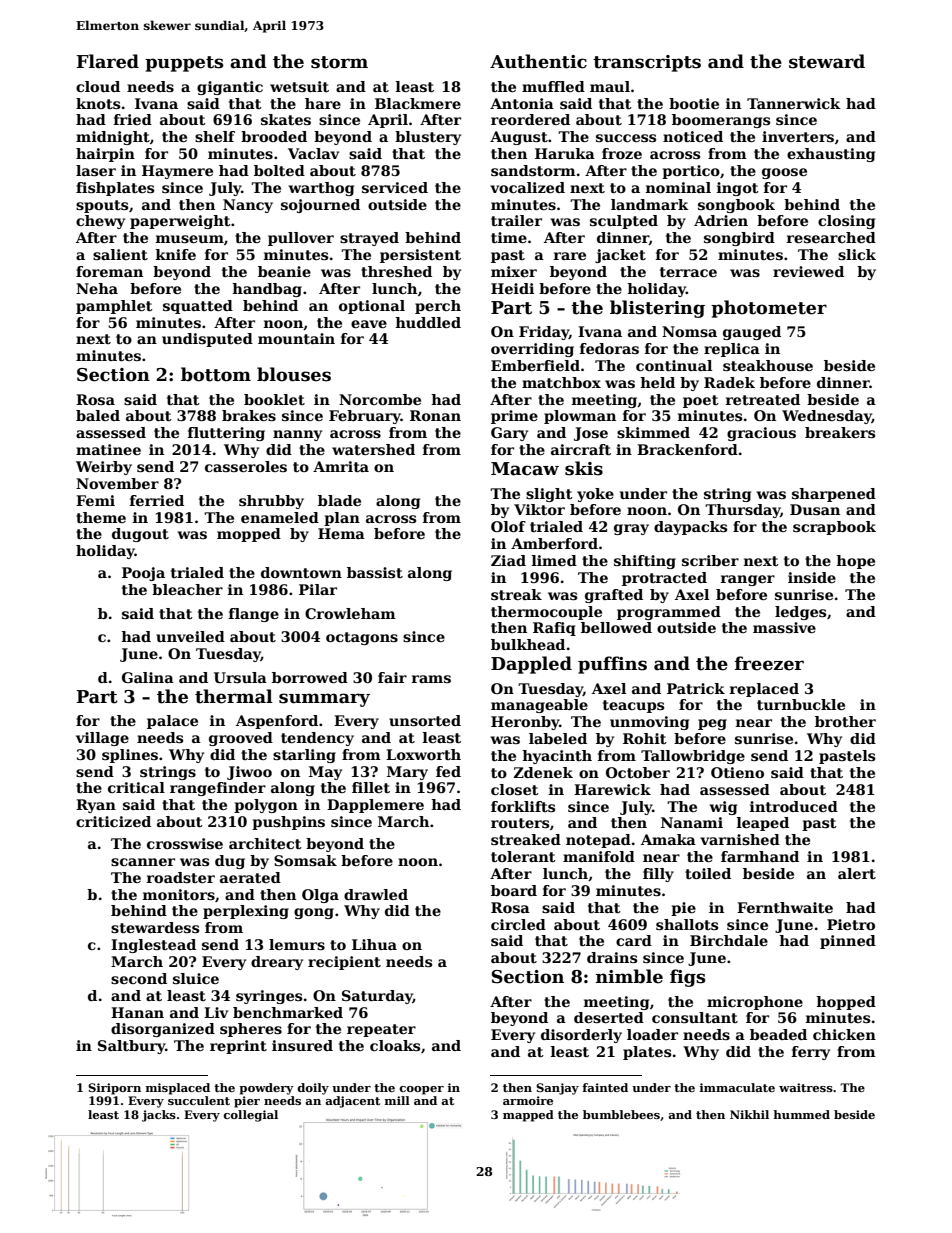 This page has height=1233, width=952. I want to click on midnight, so click(113, 138).
